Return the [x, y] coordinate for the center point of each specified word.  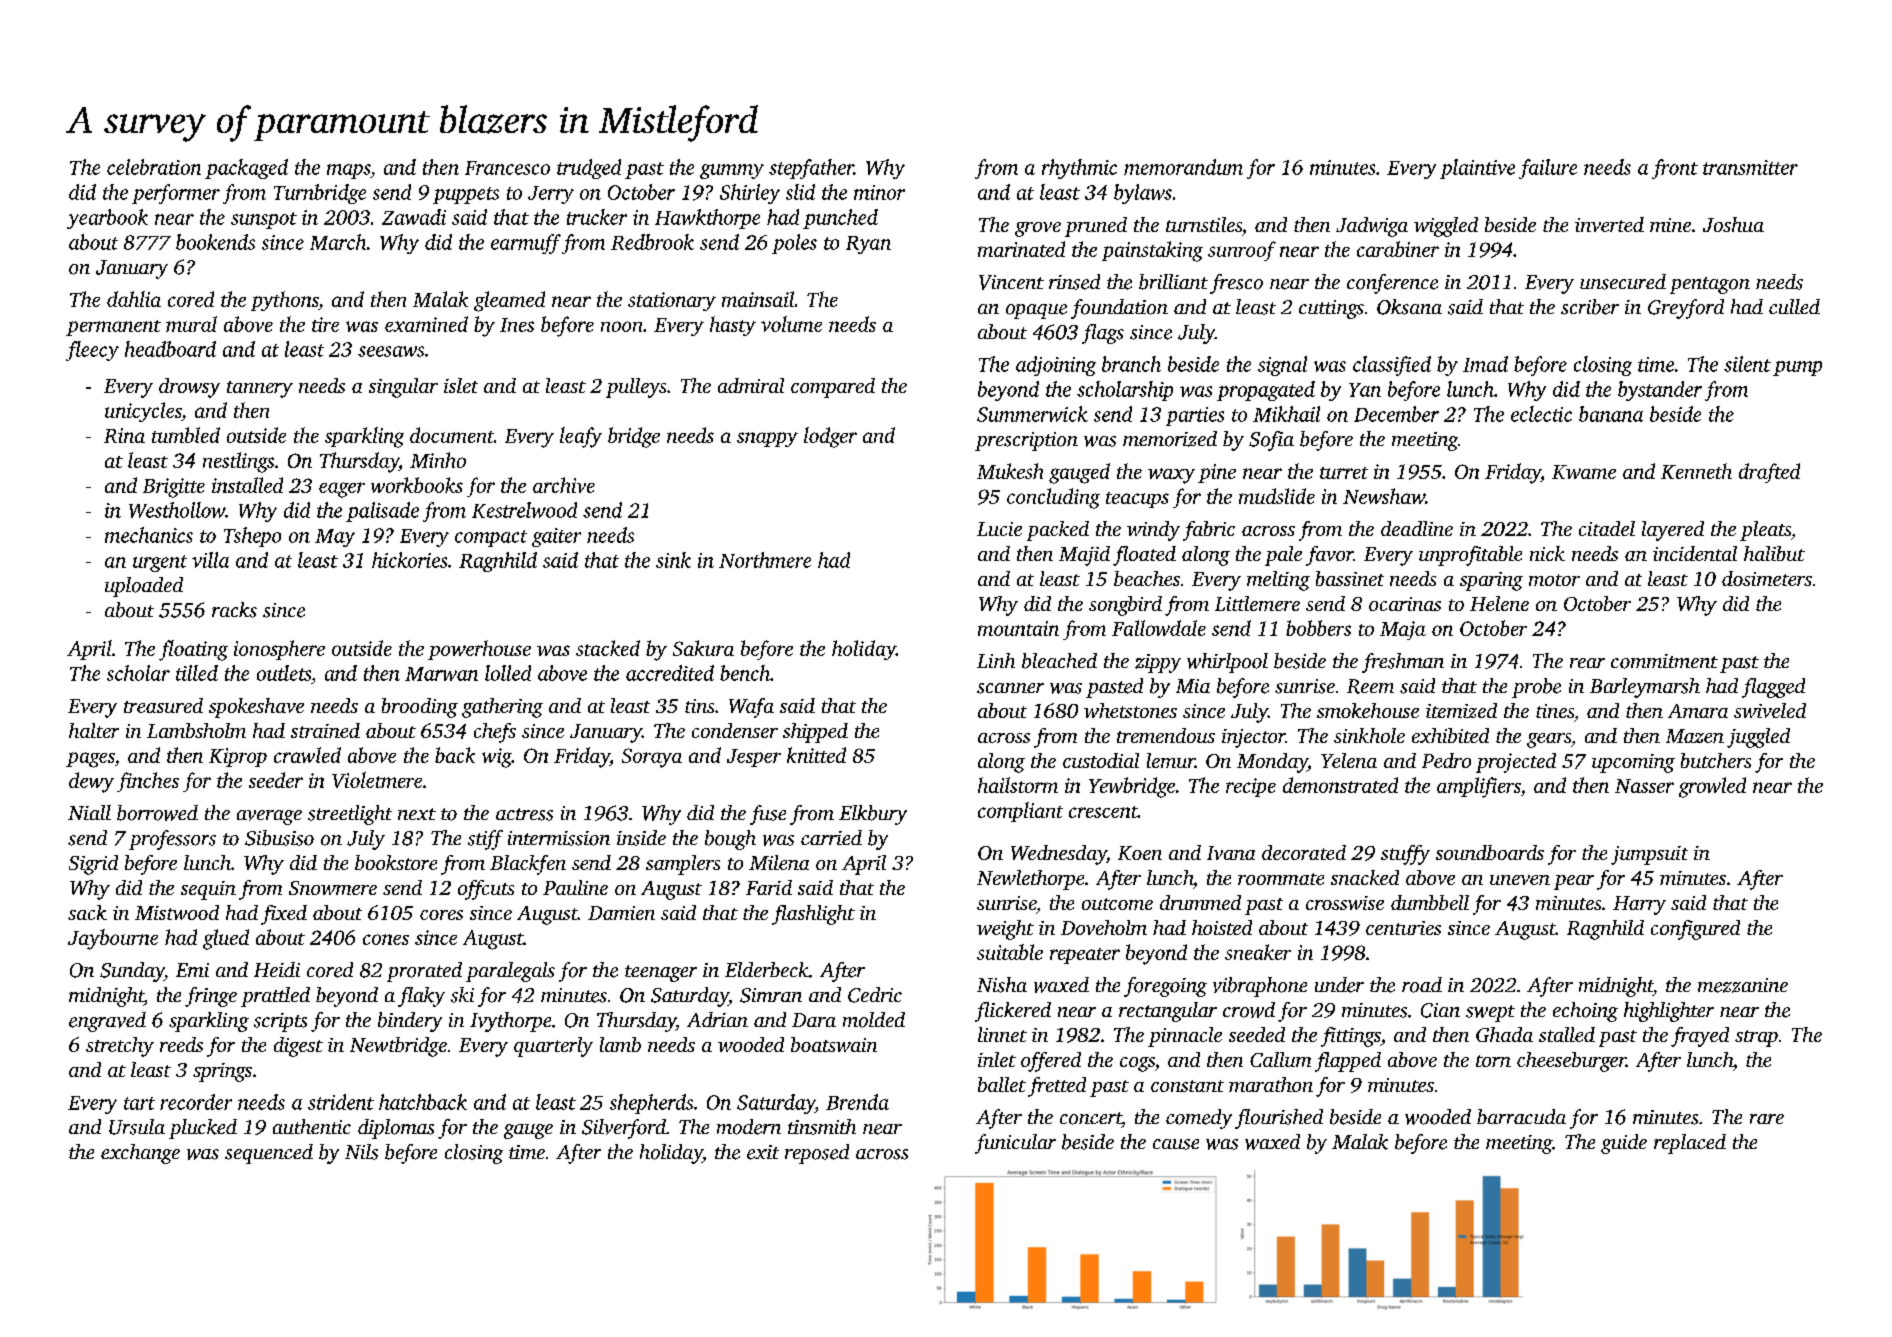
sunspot [264, 220]
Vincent [1011, 282]
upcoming [1633, 763]
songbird [1125, 606]
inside [641, 838]
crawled [307, 755]
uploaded [144, 587]
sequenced [269, 1154]
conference [1392, 284]
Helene [1499, 603]
